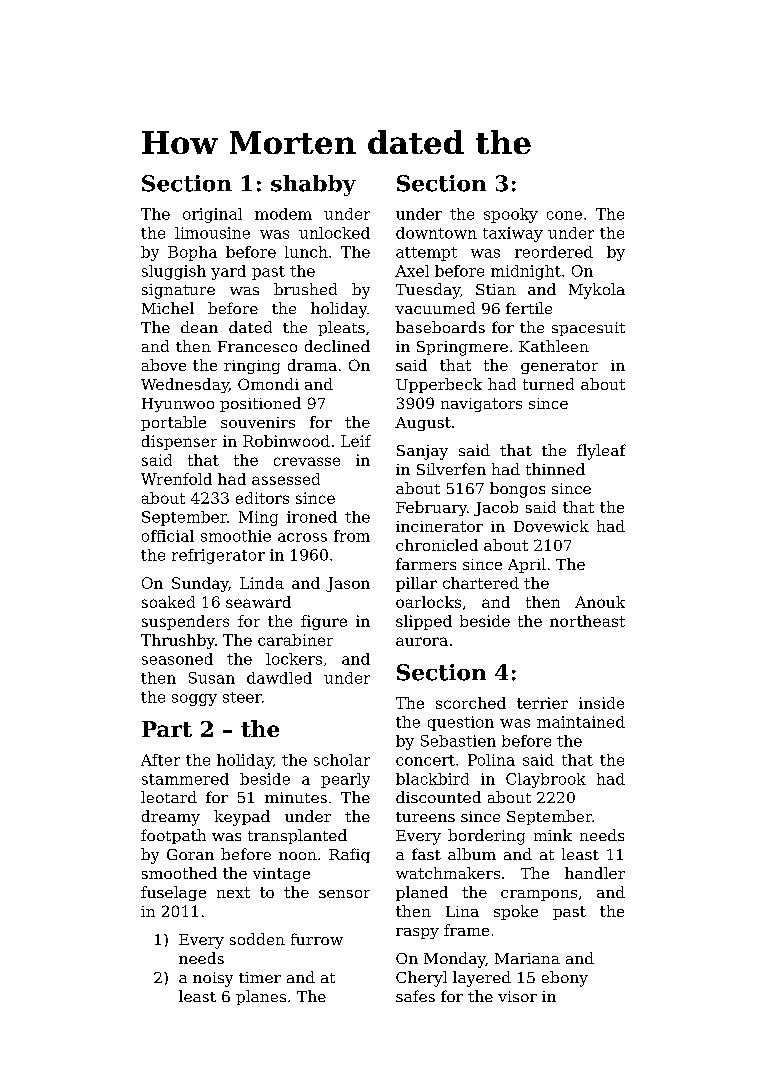  What do you see at coordinates (212, 215) in the document?
I see `original` at bounding box center [212, 215].
